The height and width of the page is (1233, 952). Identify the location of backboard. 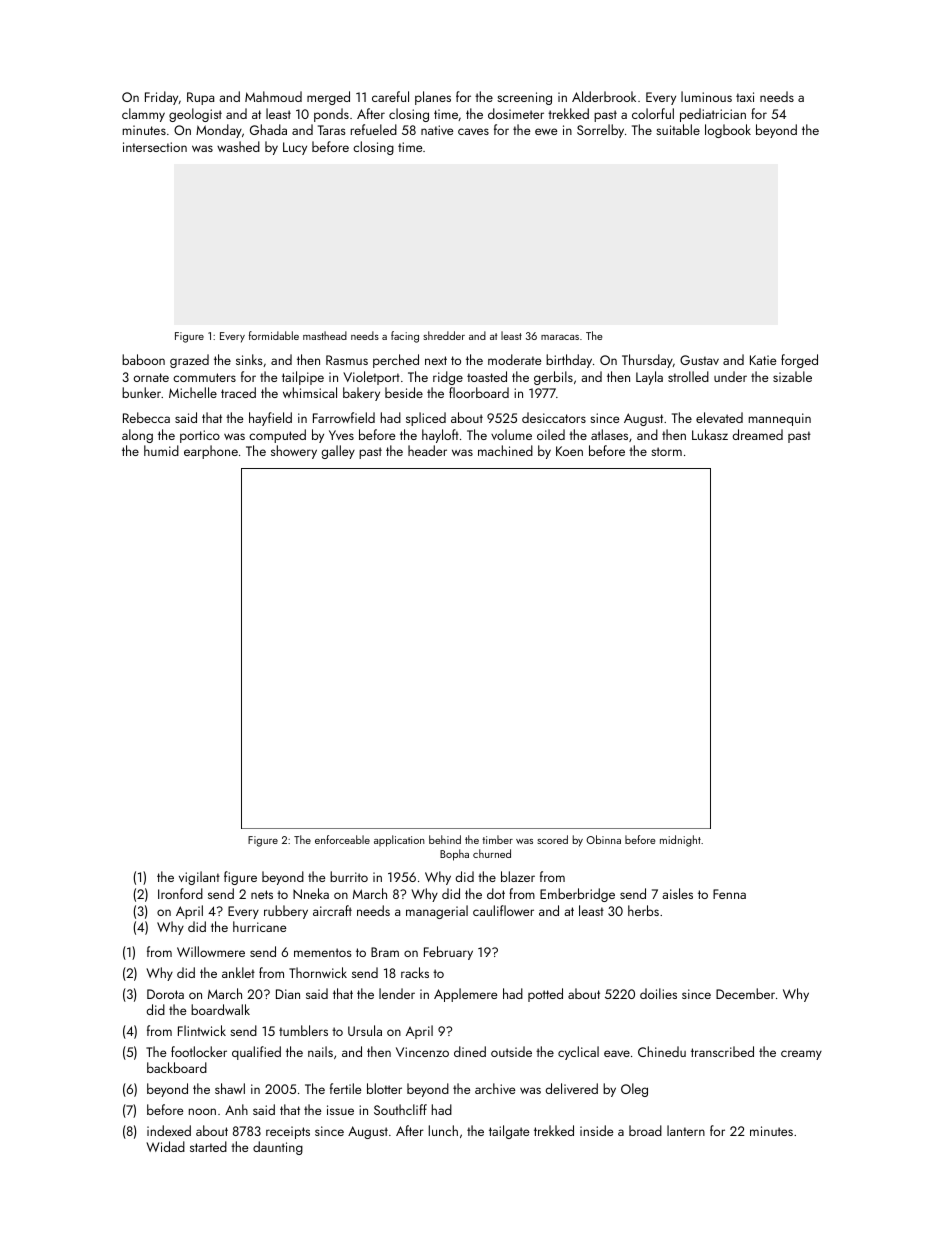
(177, 1067).
